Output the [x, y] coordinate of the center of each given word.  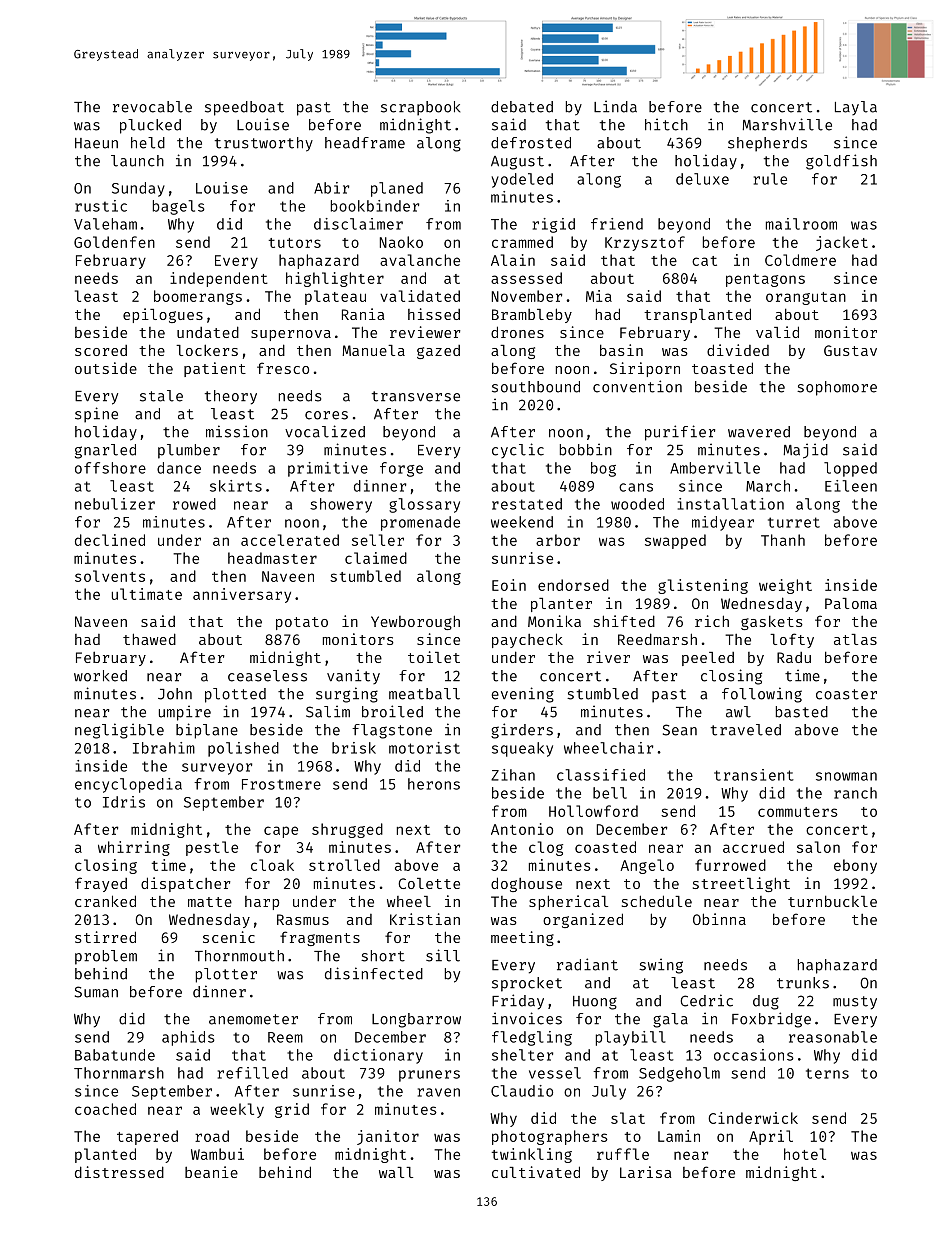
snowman [846, 776]
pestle [212, 848]
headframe [365, 143]
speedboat [244, 108]
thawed [149, 639]
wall [396, 1172]
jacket [842, 243]
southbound [536, 387]
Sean [680, 730]
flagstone [392, 731]
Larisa [646, 1172]
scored [101, 350]
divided [738, 350]
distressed [119, 1172]
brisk [354, 748]
